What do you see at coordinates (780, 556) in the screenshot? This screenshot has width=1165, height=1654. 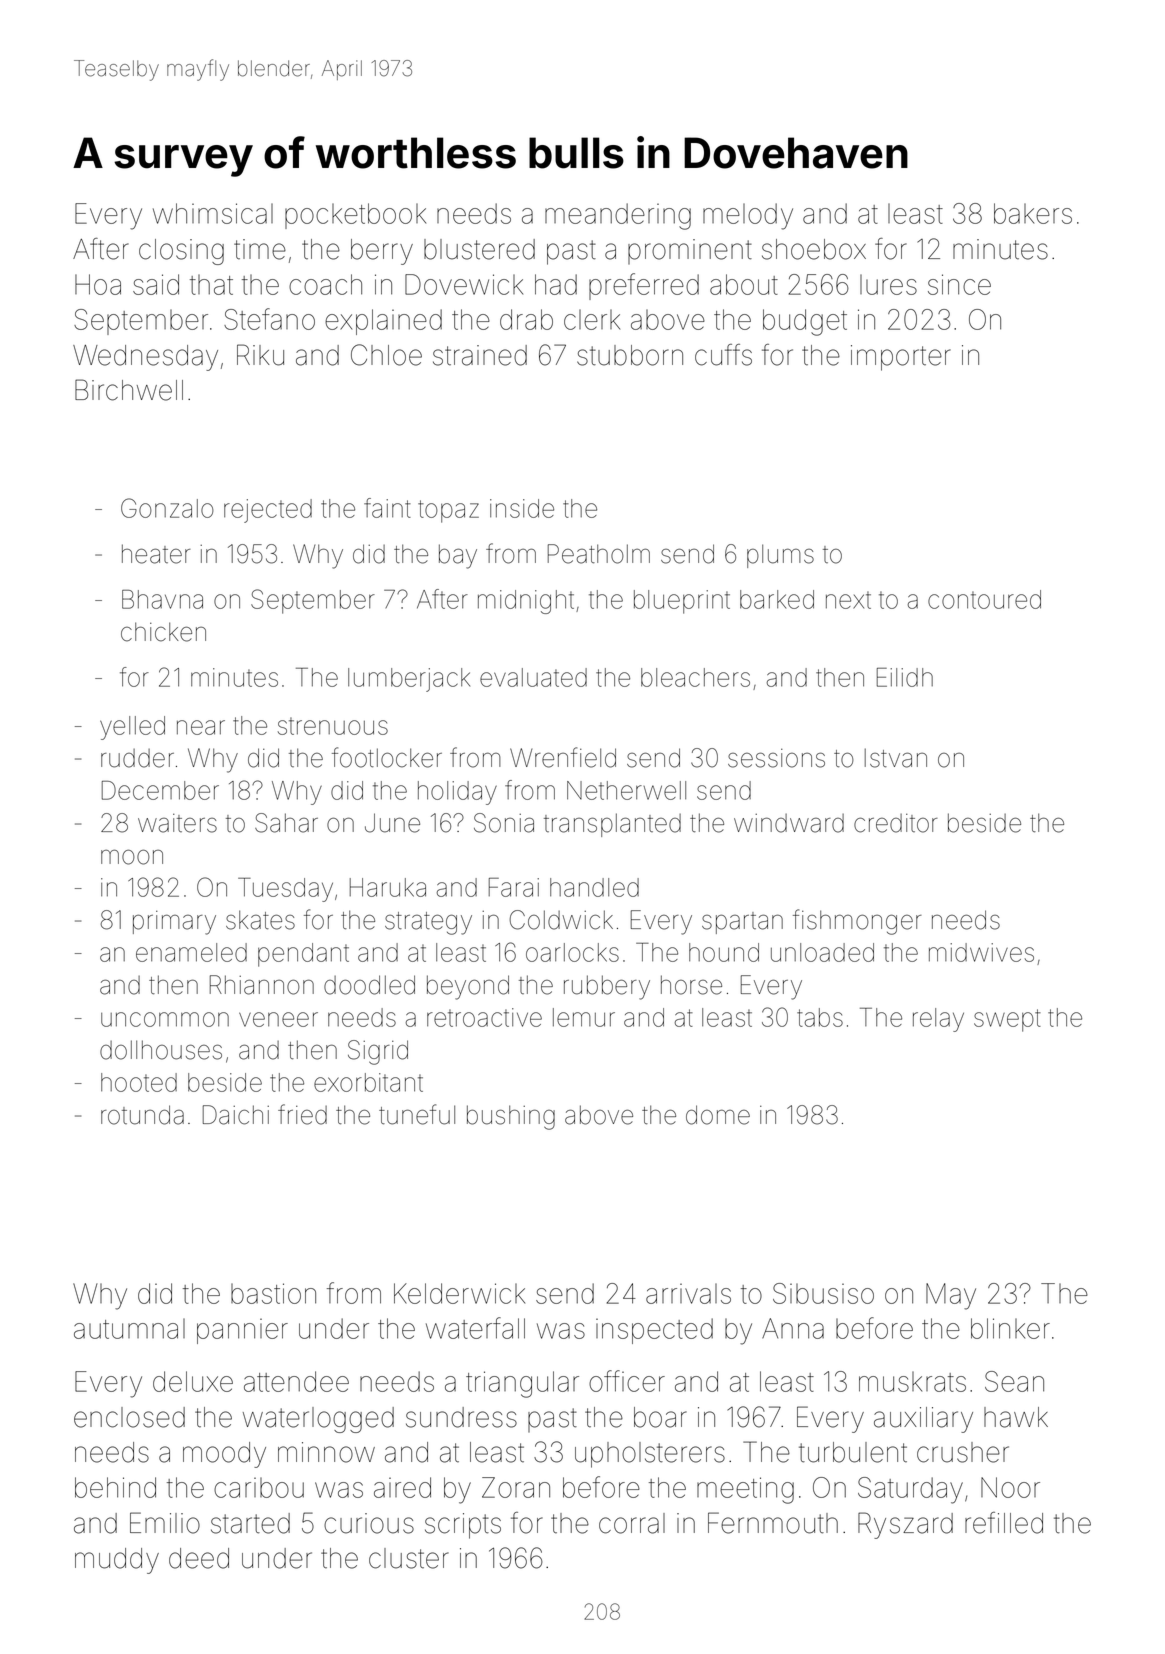 I see `plums` at bounding box center [780, 556].
